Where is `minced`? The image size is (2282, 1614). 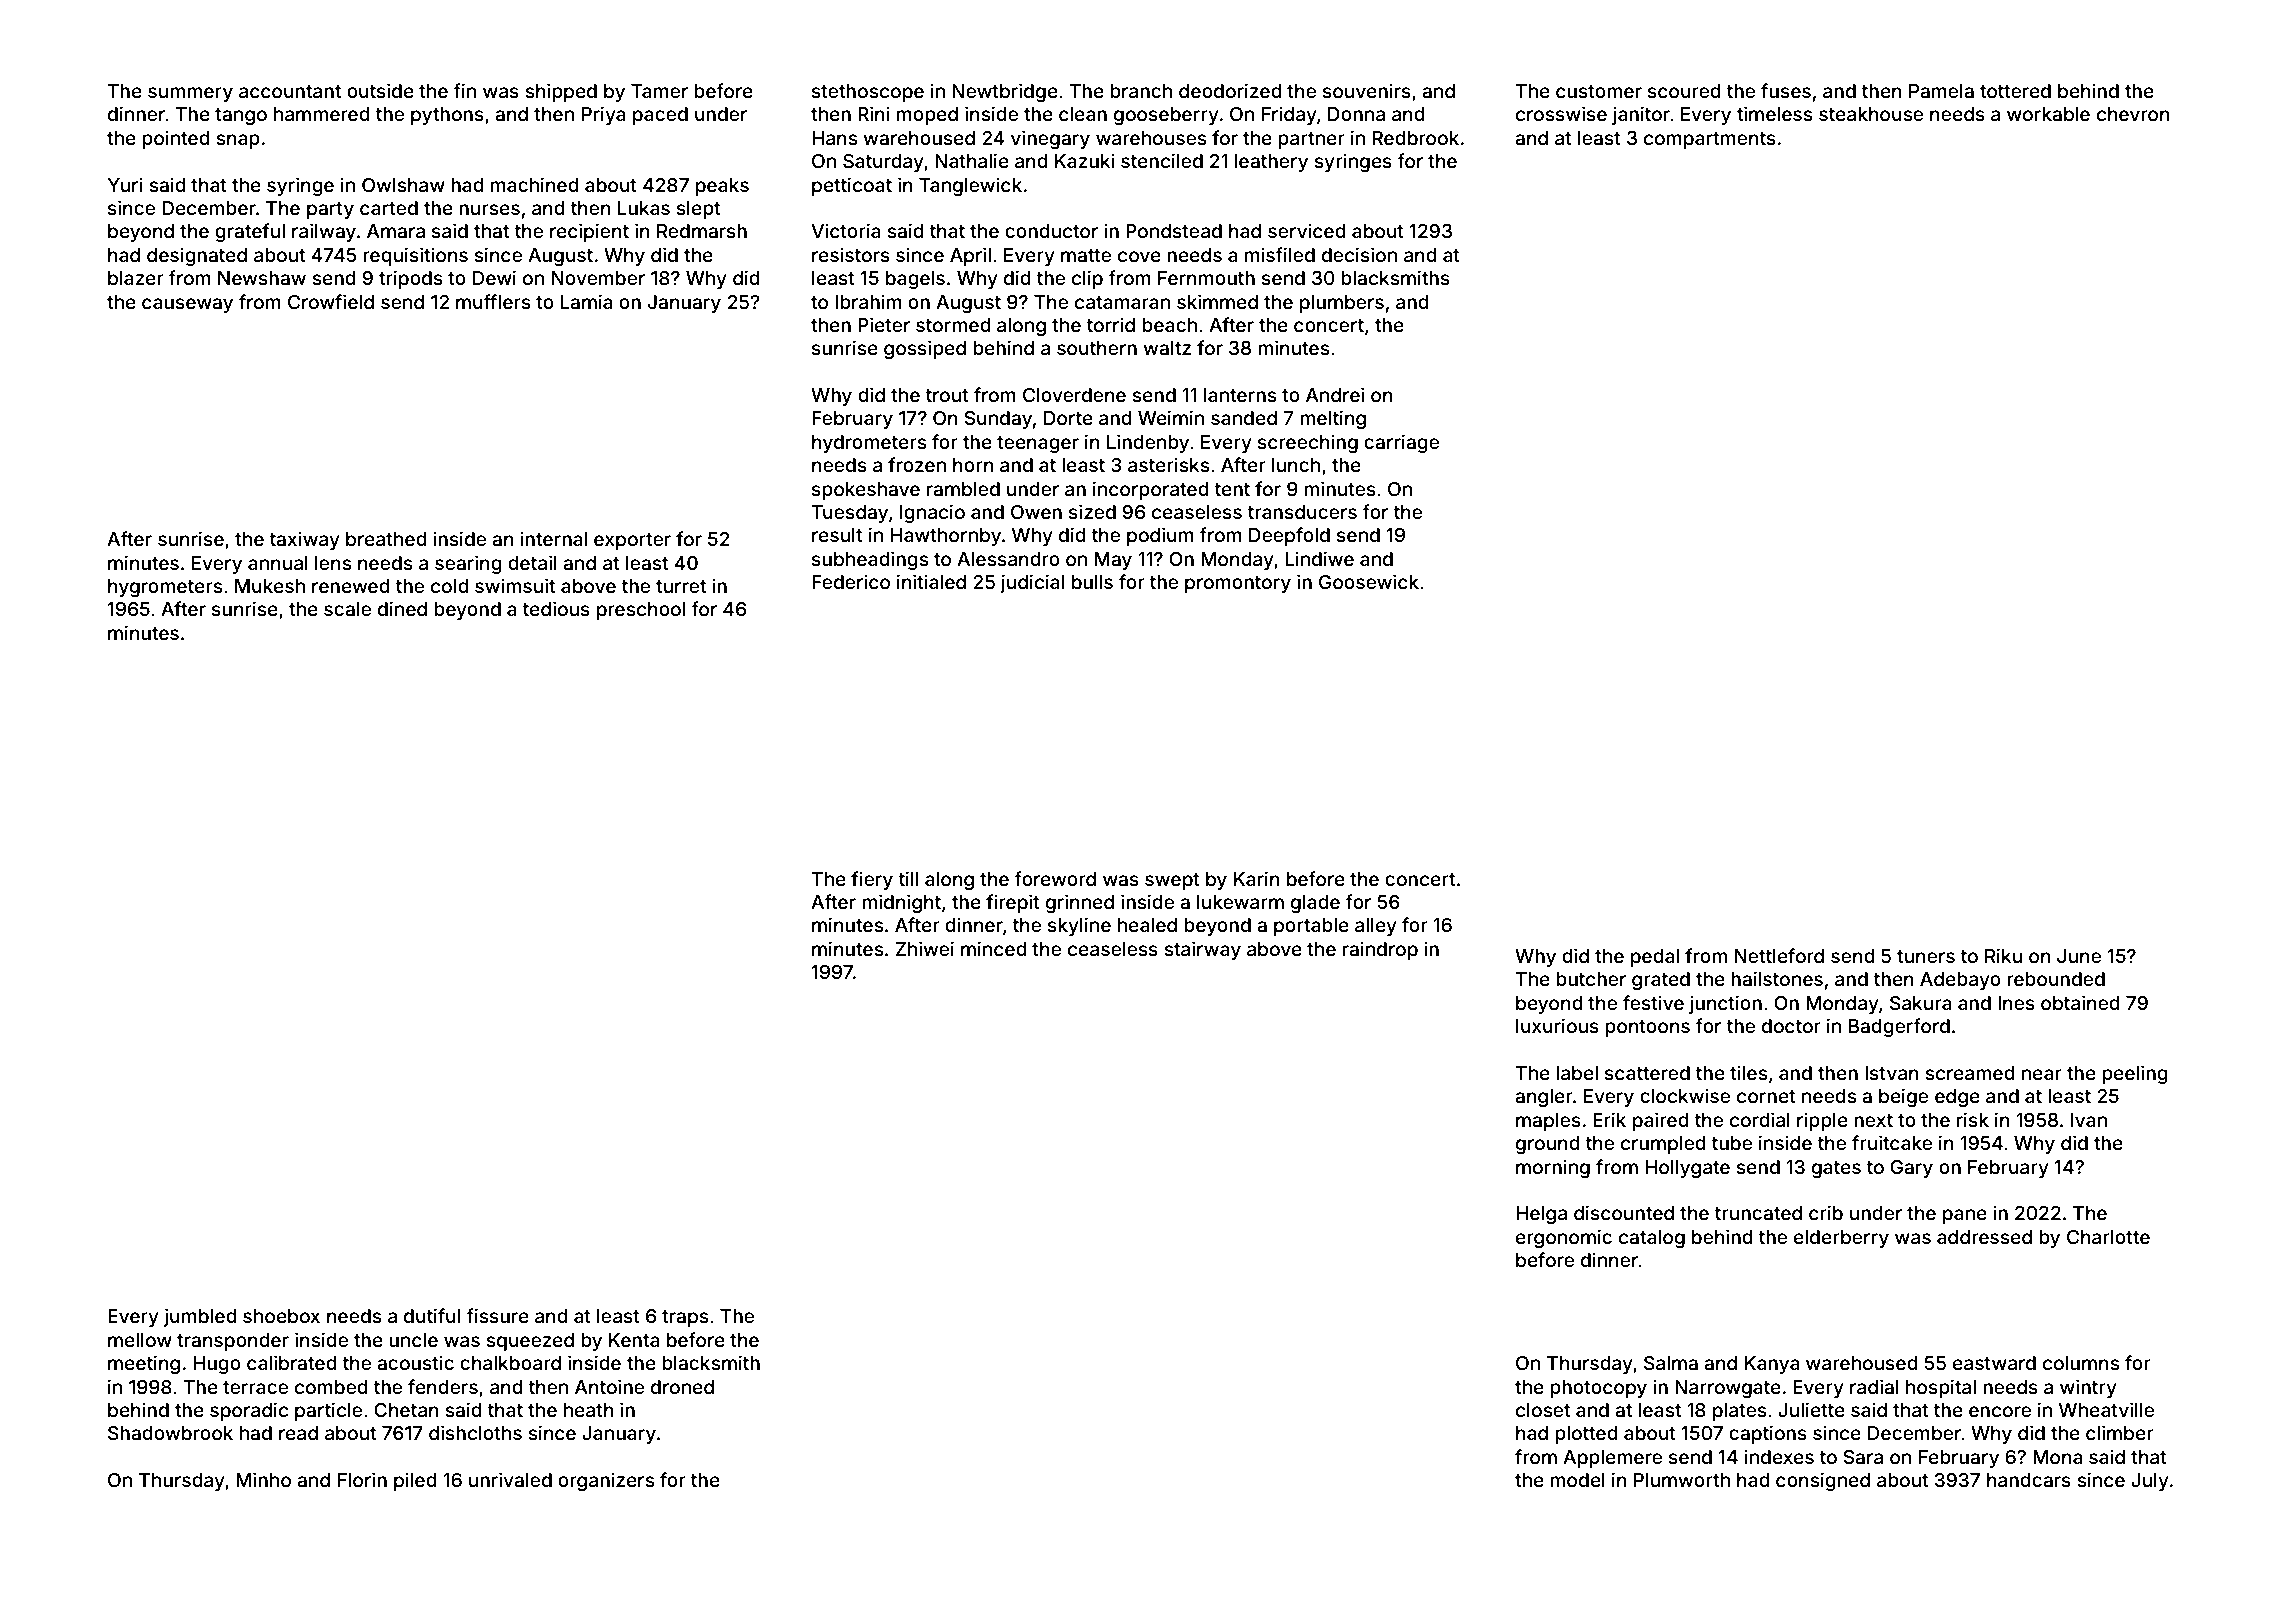 minced is located at coordinates (993, 948).
